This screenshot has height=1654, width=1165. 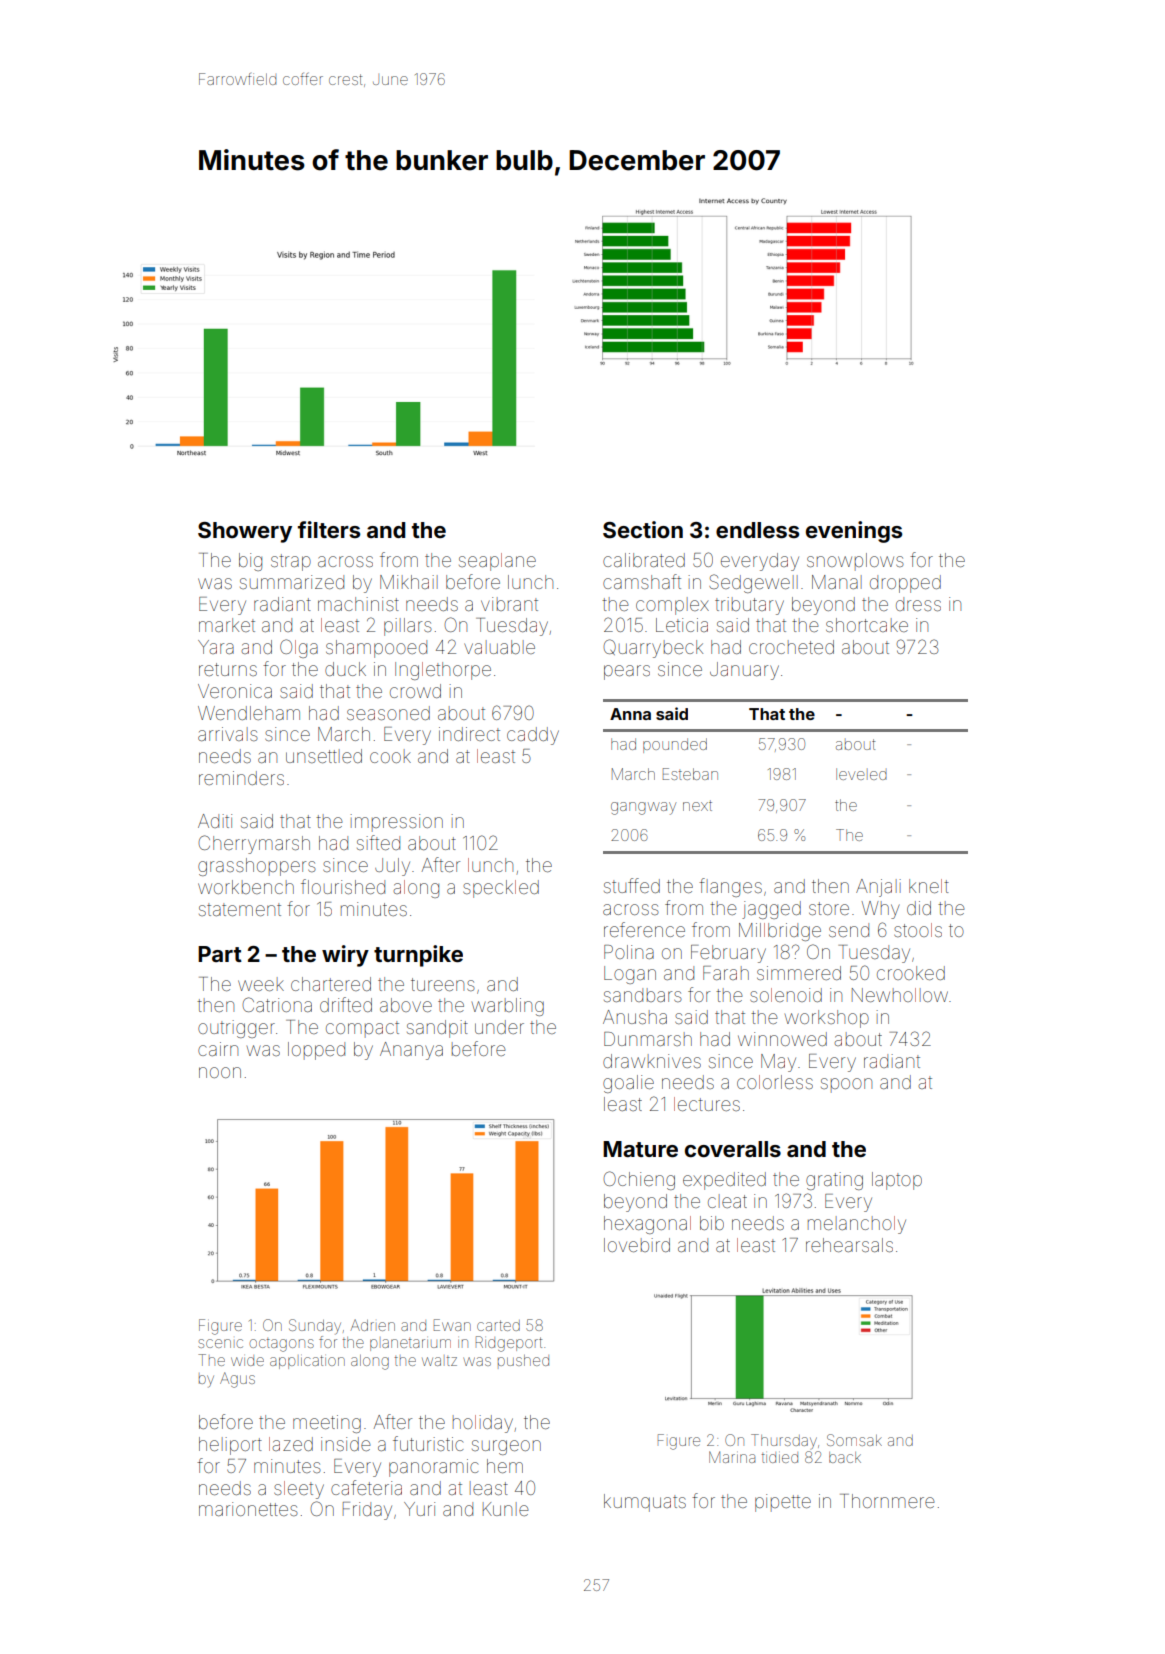 I want to click on Adrien, so click(x=372, y=1325).
